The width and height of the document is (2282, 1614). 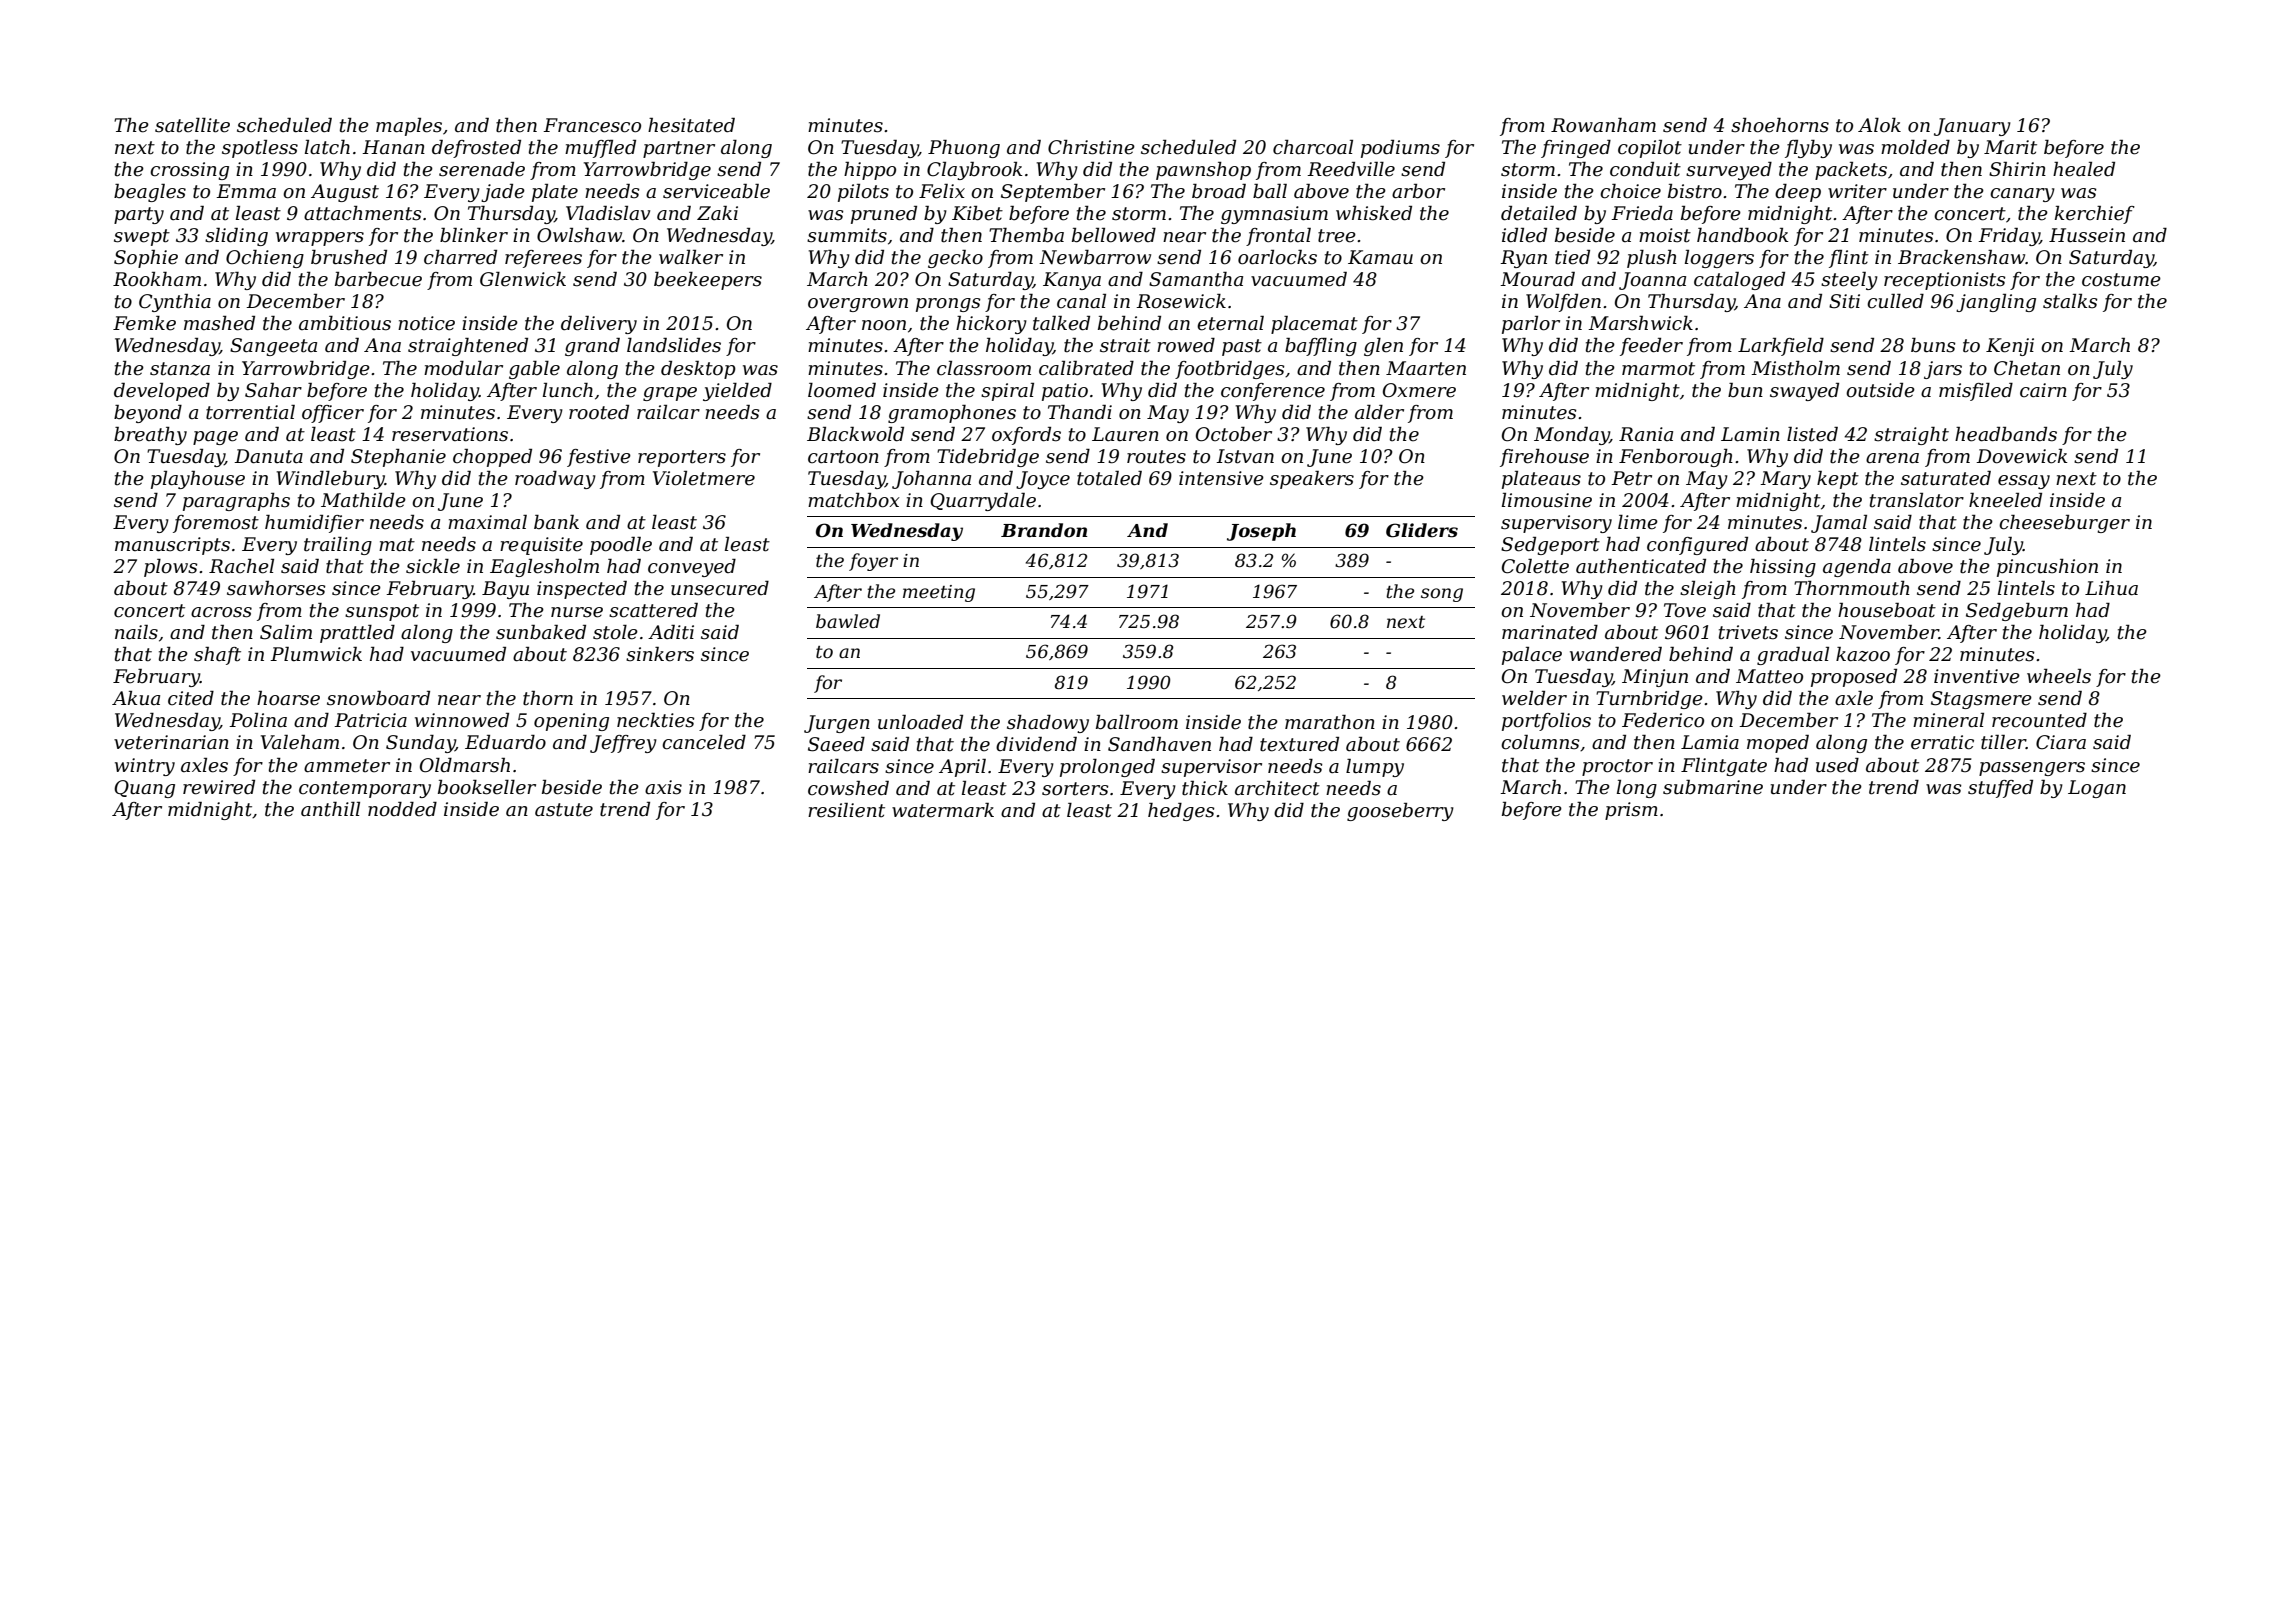 What do you see at coordinates (2017, 169) in the document?
I see `Shirin` at bounding box center [2017, 169].
